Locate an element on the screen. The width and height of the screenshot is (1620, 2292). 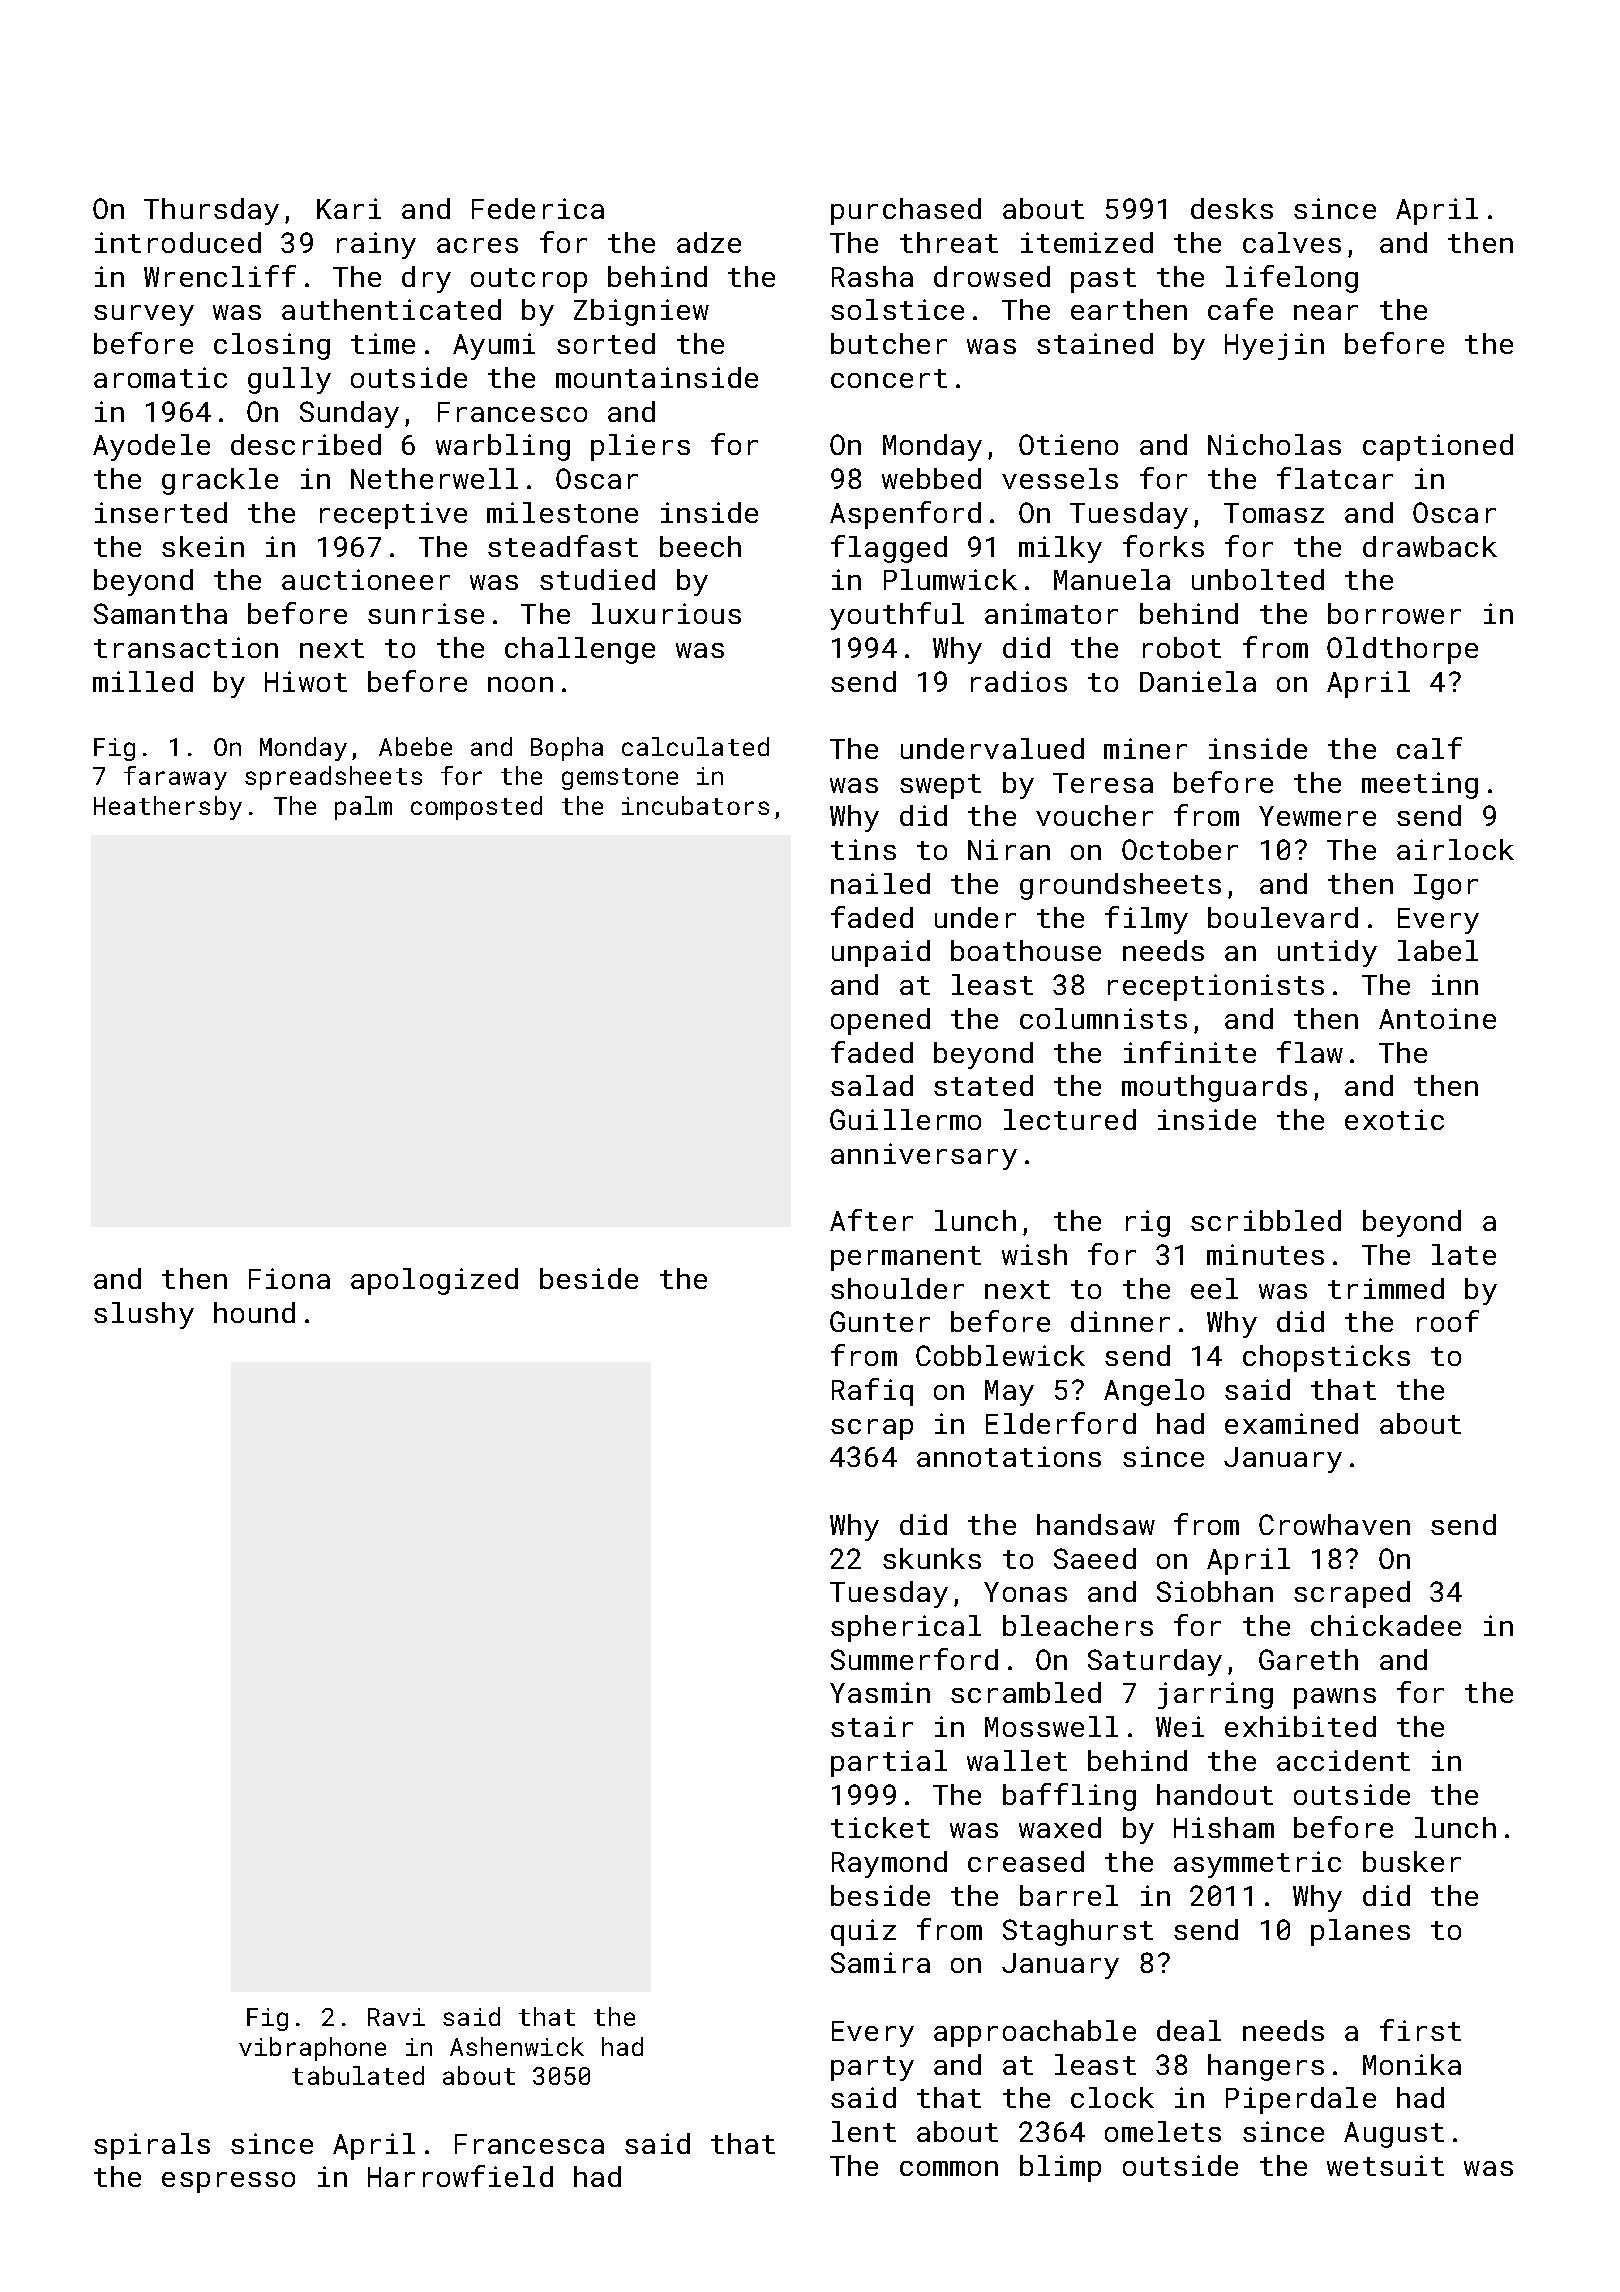
lent is located at coordinates (864, 2131).
